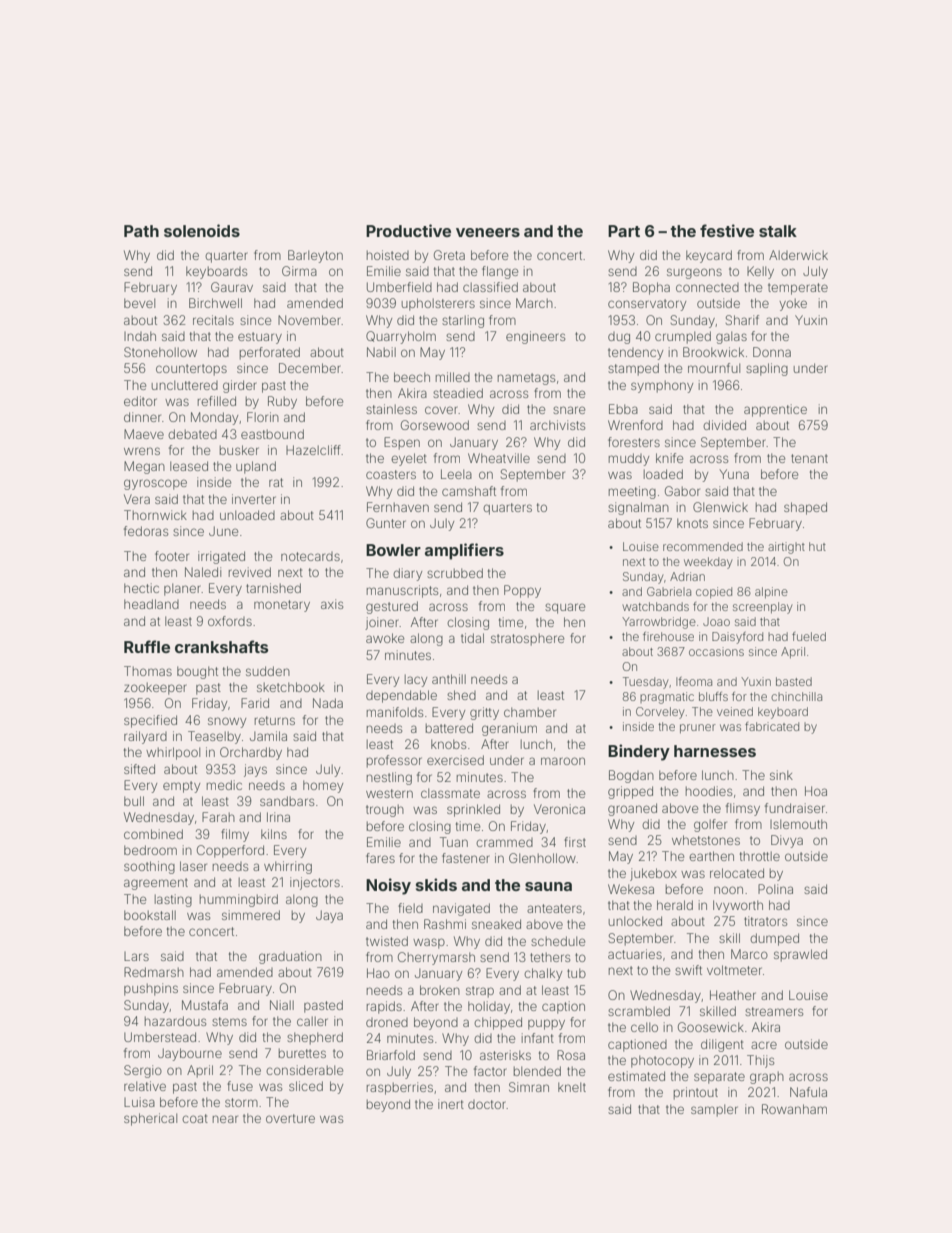 The image size is (952, 1233). What do you see at coordinates (202, 230) in the screenshot?
I see `solenoids` at bounding box center [202, 230].
